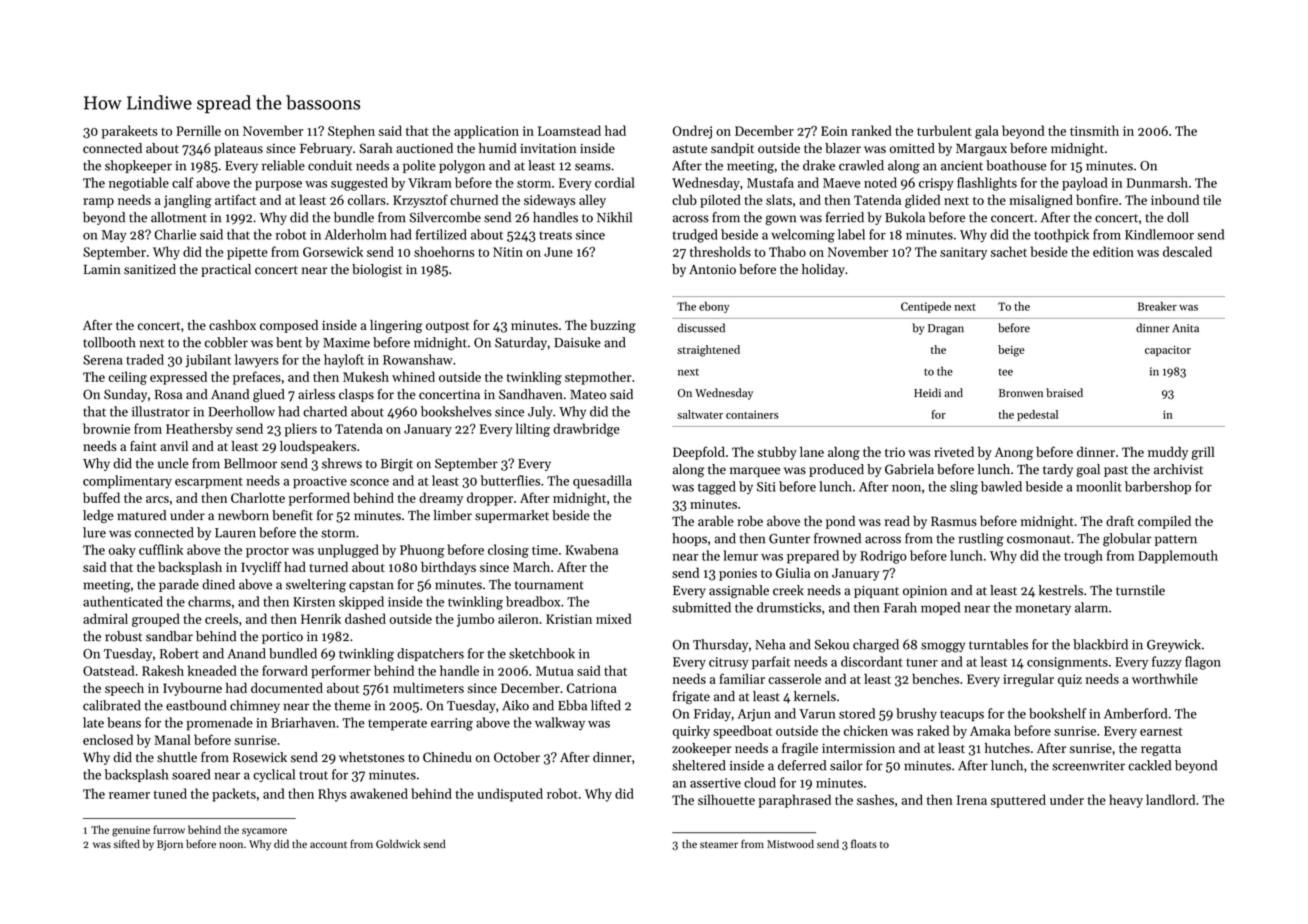 This screenshot has width=1308, height=924. What do you see at coordinates (832, 644) in the screenshot?
I see `Sekou` at bounding box center [832, 644].
